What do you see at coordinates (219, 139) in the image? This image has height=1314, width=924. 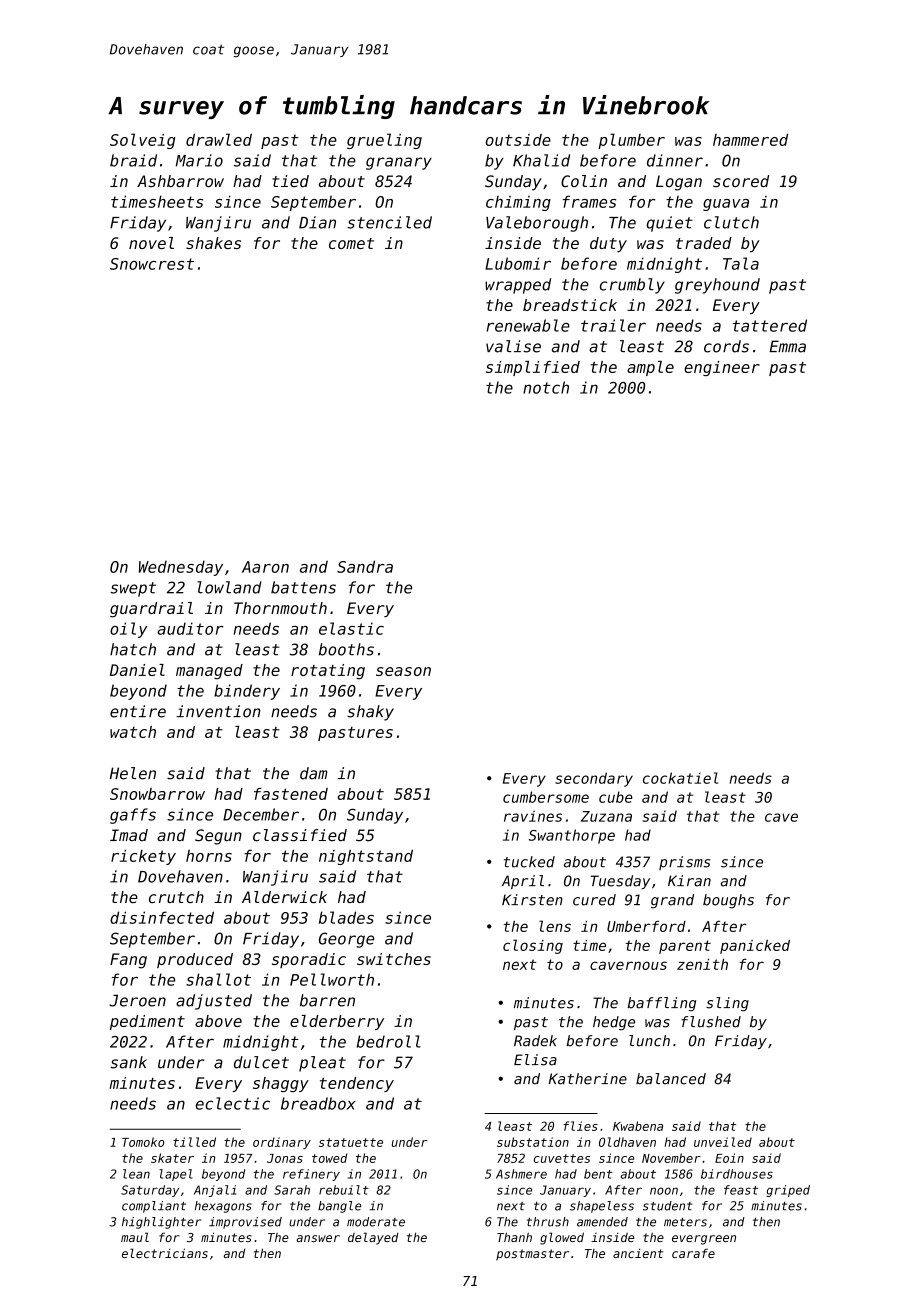 I see `drawled` at bounding box center [219, 139].
